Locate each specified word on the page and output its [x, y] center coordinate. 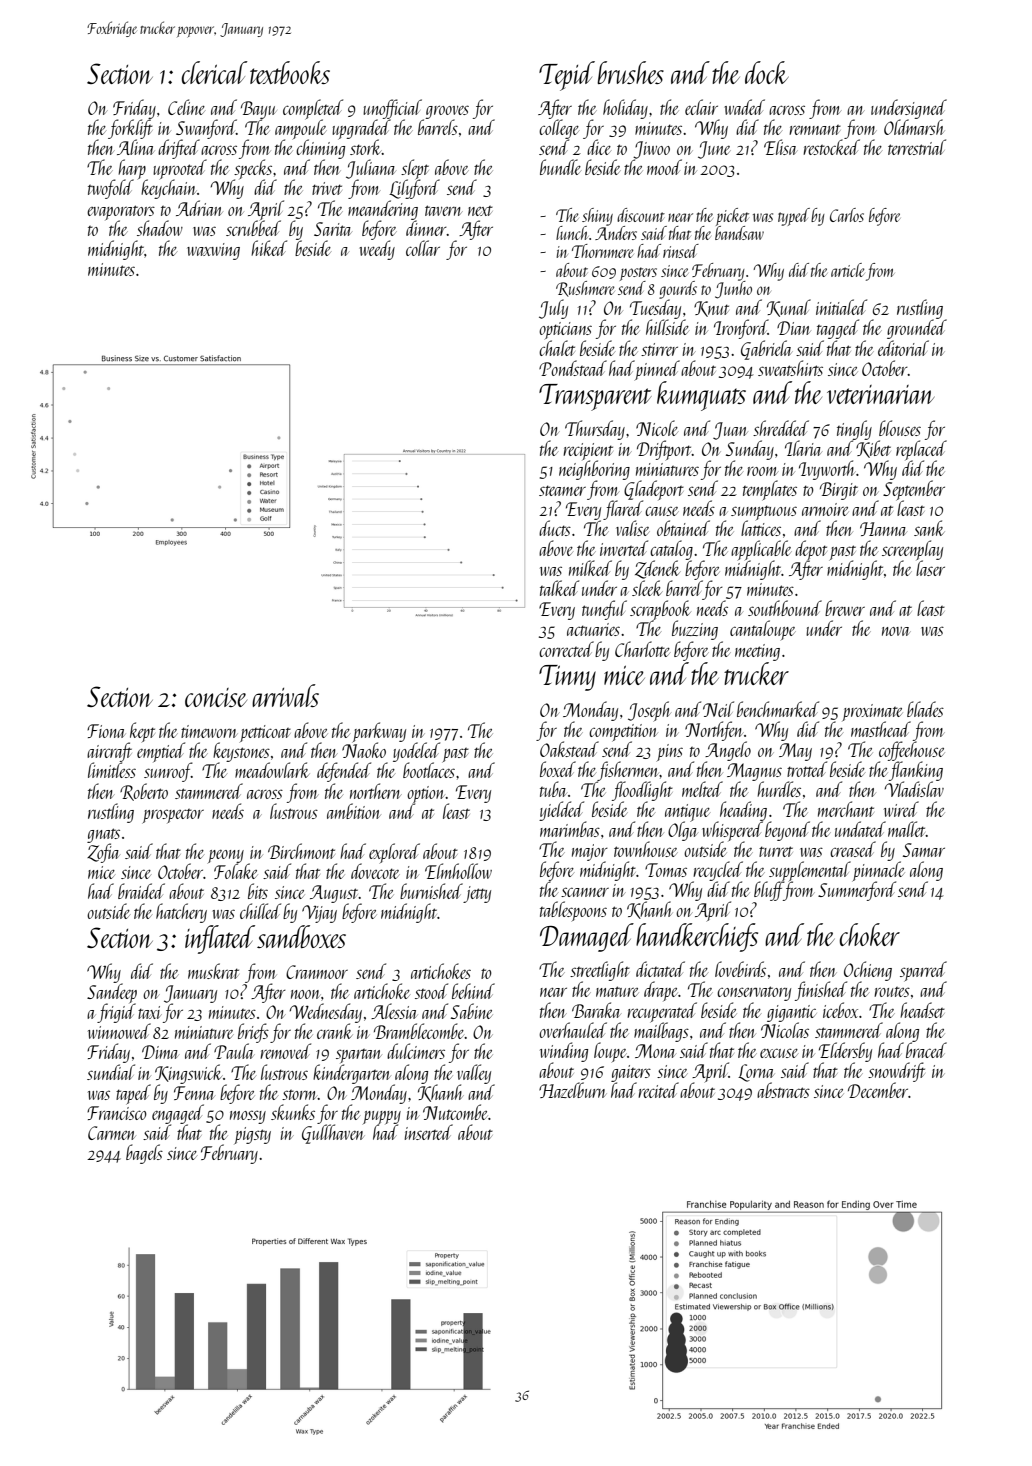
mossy [248, 1117]
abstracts [783, 1090]
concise [216, 697]
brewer [845, 608]
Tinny [567, 678]
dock [766, 72]
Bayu [258, 110]
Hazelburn [572, 1090]
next [480, 211]
